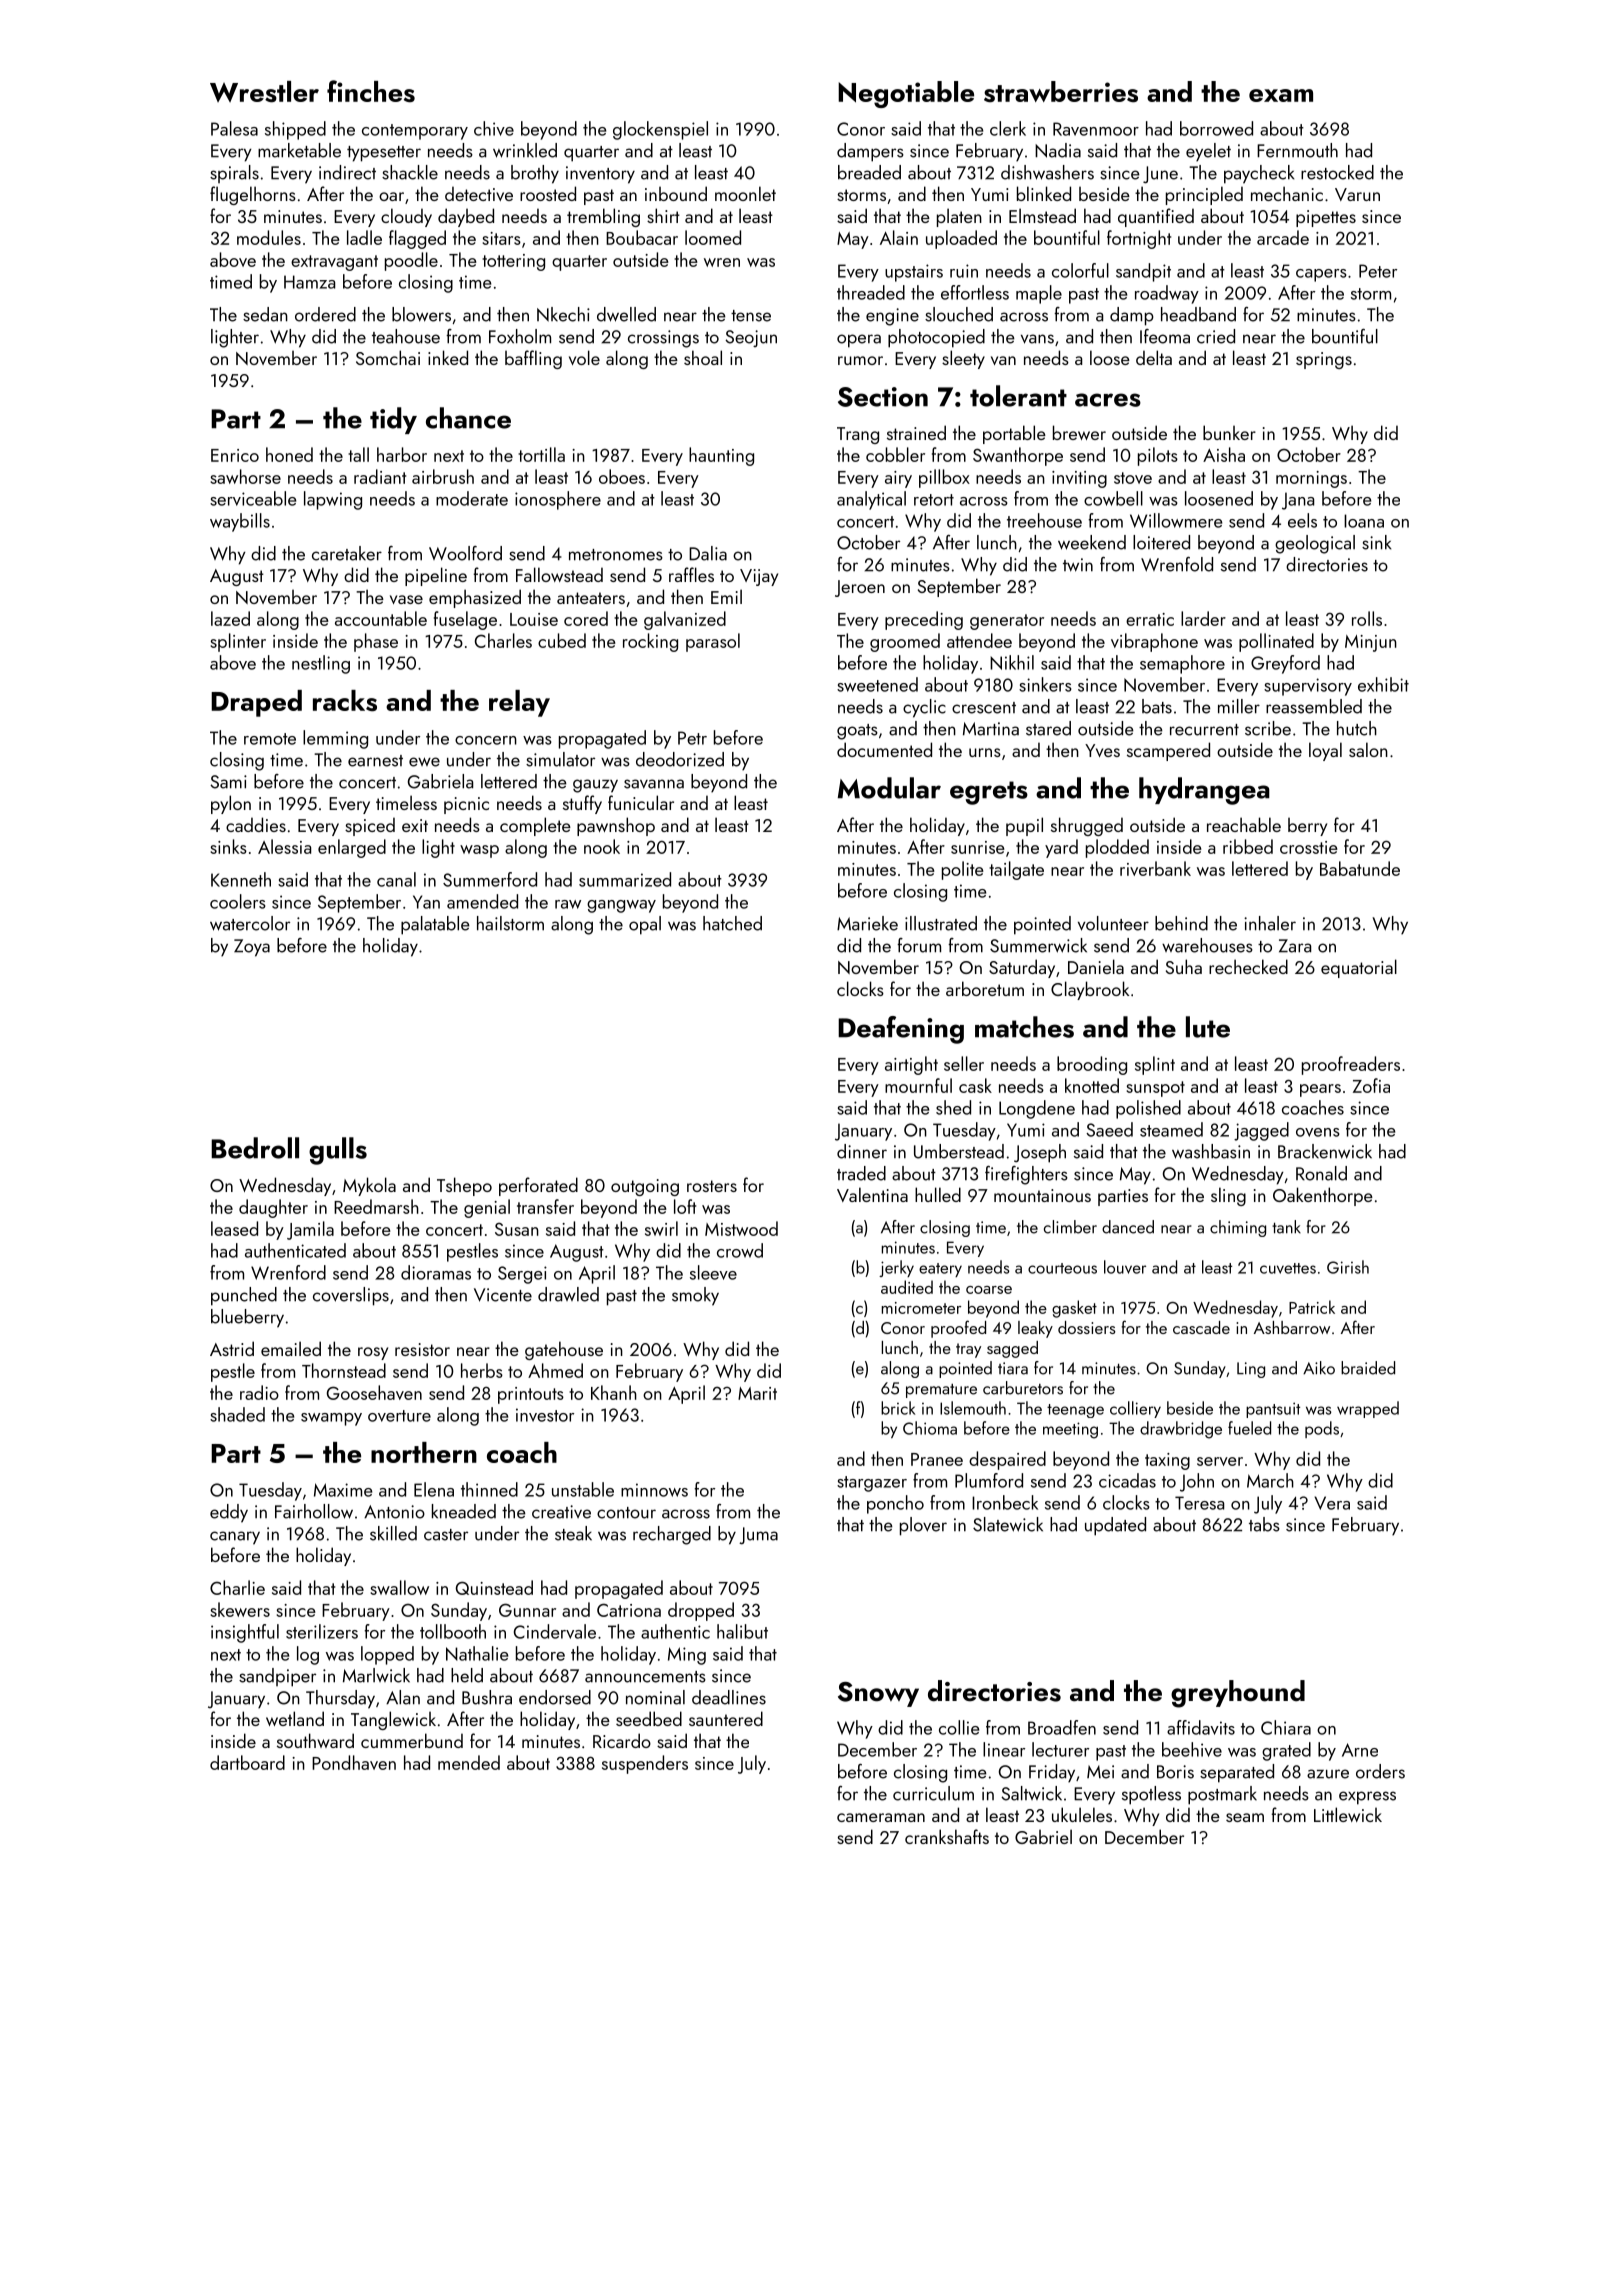 The width and height of the document is (1620, 2292). Describe the element at coordinates (1024, 1027) in the document. I see `matches` at that location.
